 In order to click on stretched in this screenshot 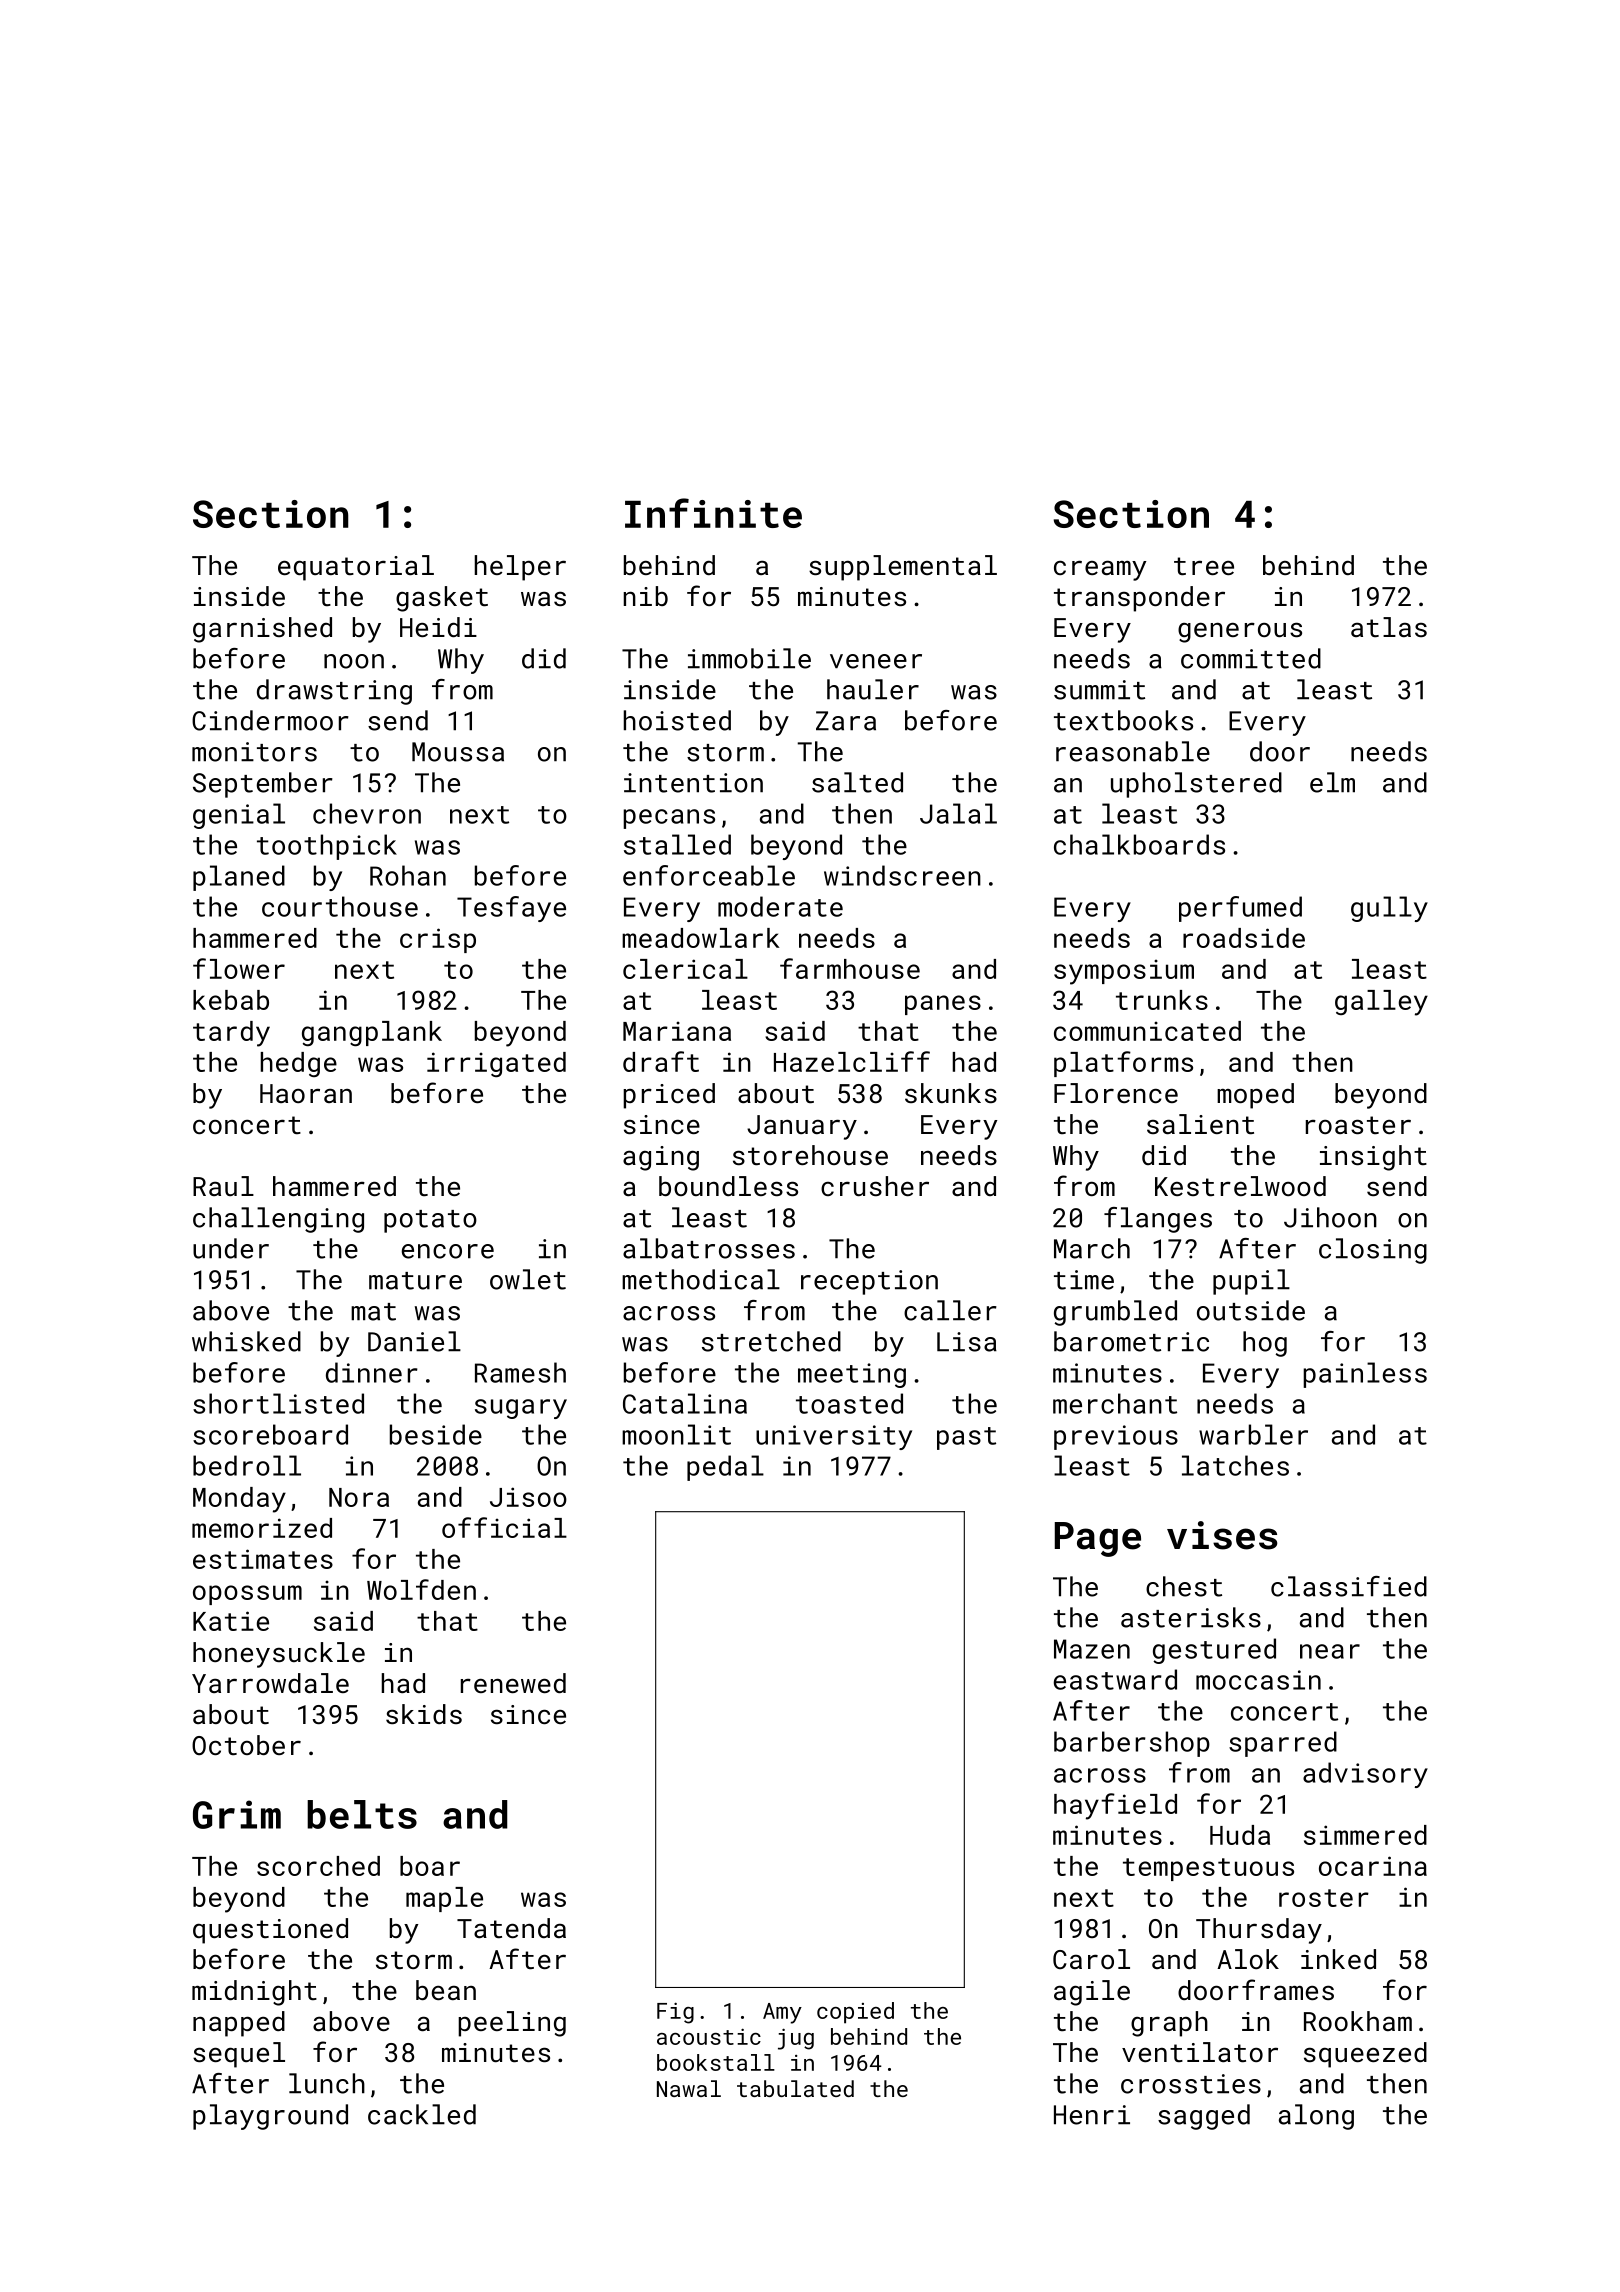, I will do `click(771, 1341)`.
